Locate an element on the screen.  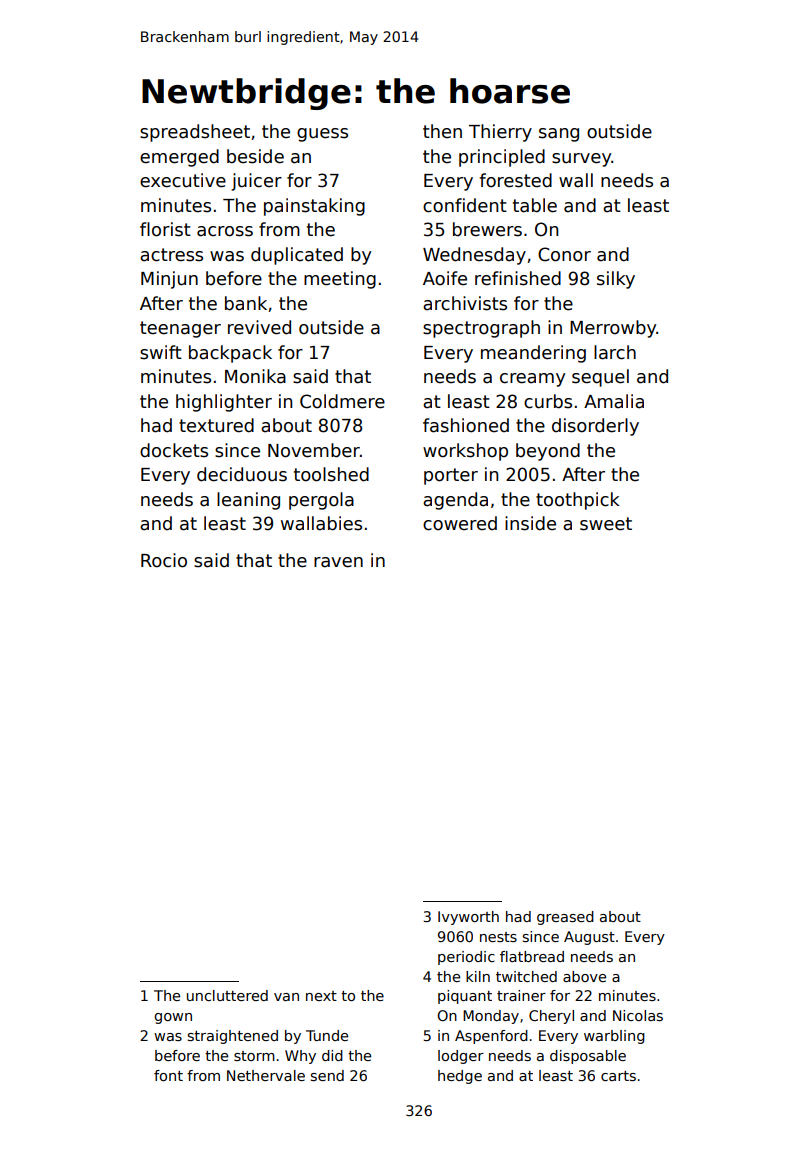
next is located at coordinates (321, 996).
